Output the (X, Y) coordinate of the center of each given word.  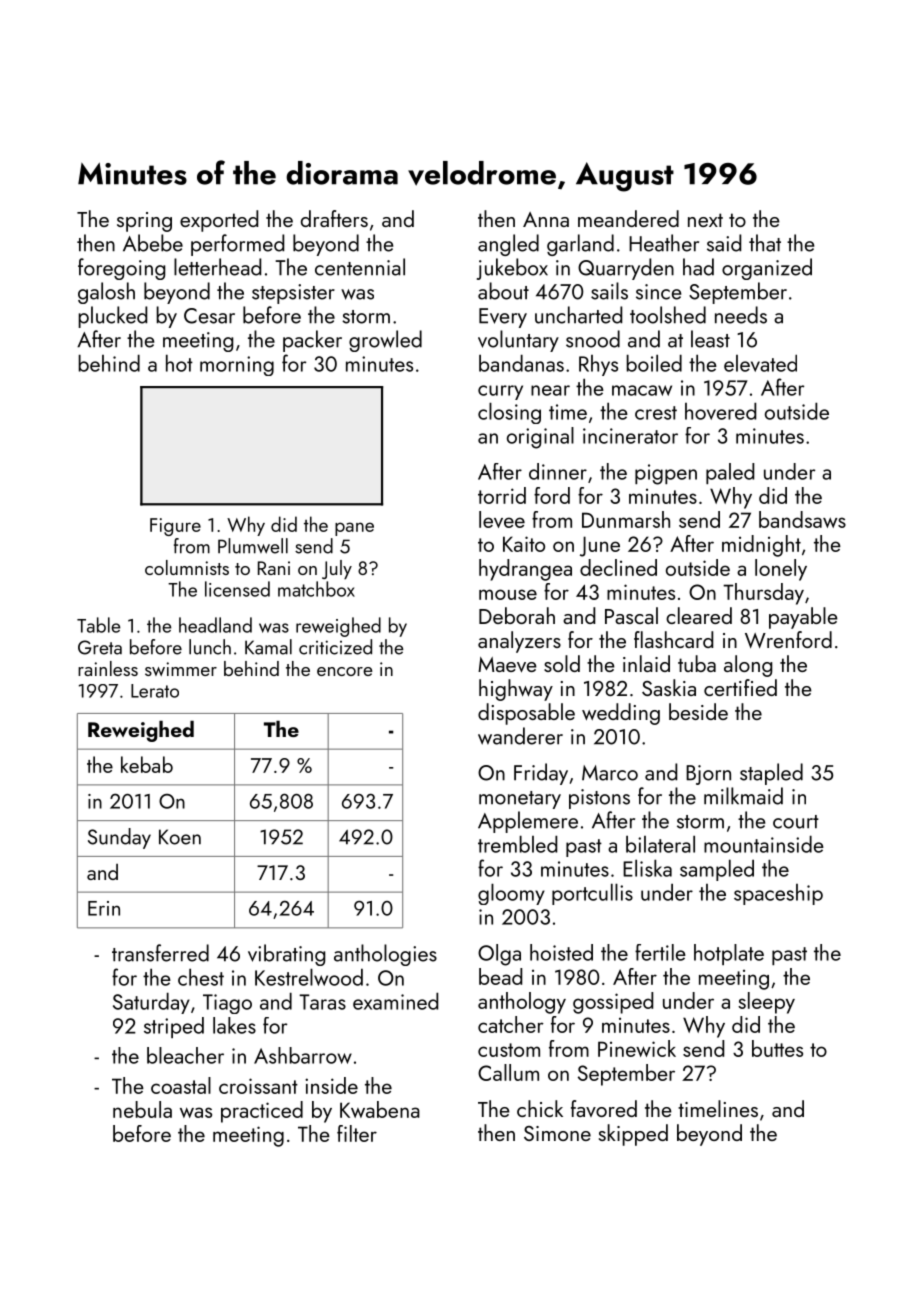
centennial (360, 267)
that (765, 243)
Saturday (151, 1003)
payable (803, 618)
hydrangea (525, 570)
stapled (771, 774)
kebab (147, 764)
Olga (499, 955)
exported (219, 221)
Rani (274, 568)
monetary (520, 800)
